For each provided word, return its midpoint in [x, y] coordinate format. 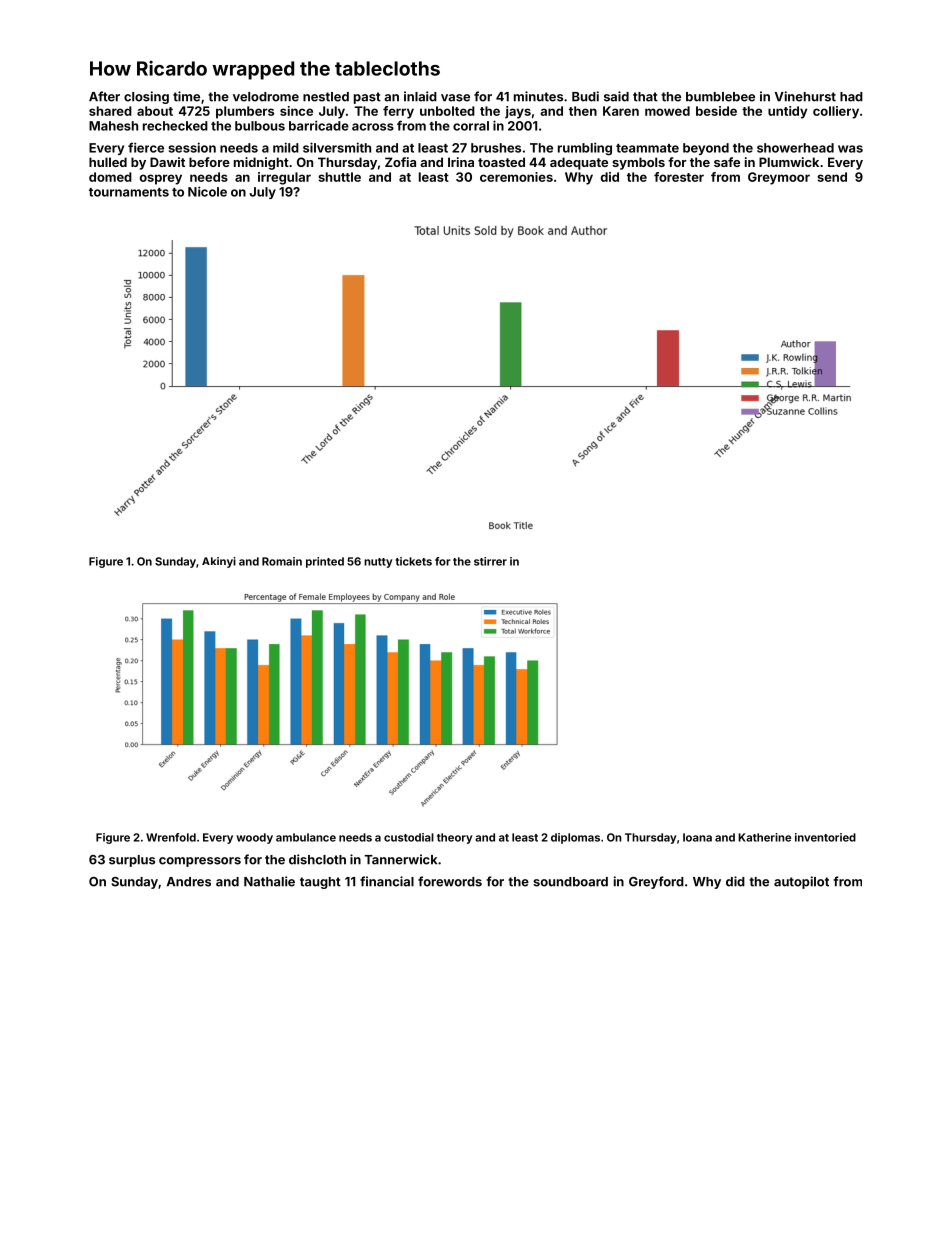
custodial [409, 837]
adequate [579, 163]
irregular [284, 178]
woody [254, 838]
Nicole [207, 191]
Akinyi [219, 562]
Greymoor [779, 178]
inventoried [825, 837]
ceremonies [516, 177]
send [832, 177]
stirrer [490, 561]
